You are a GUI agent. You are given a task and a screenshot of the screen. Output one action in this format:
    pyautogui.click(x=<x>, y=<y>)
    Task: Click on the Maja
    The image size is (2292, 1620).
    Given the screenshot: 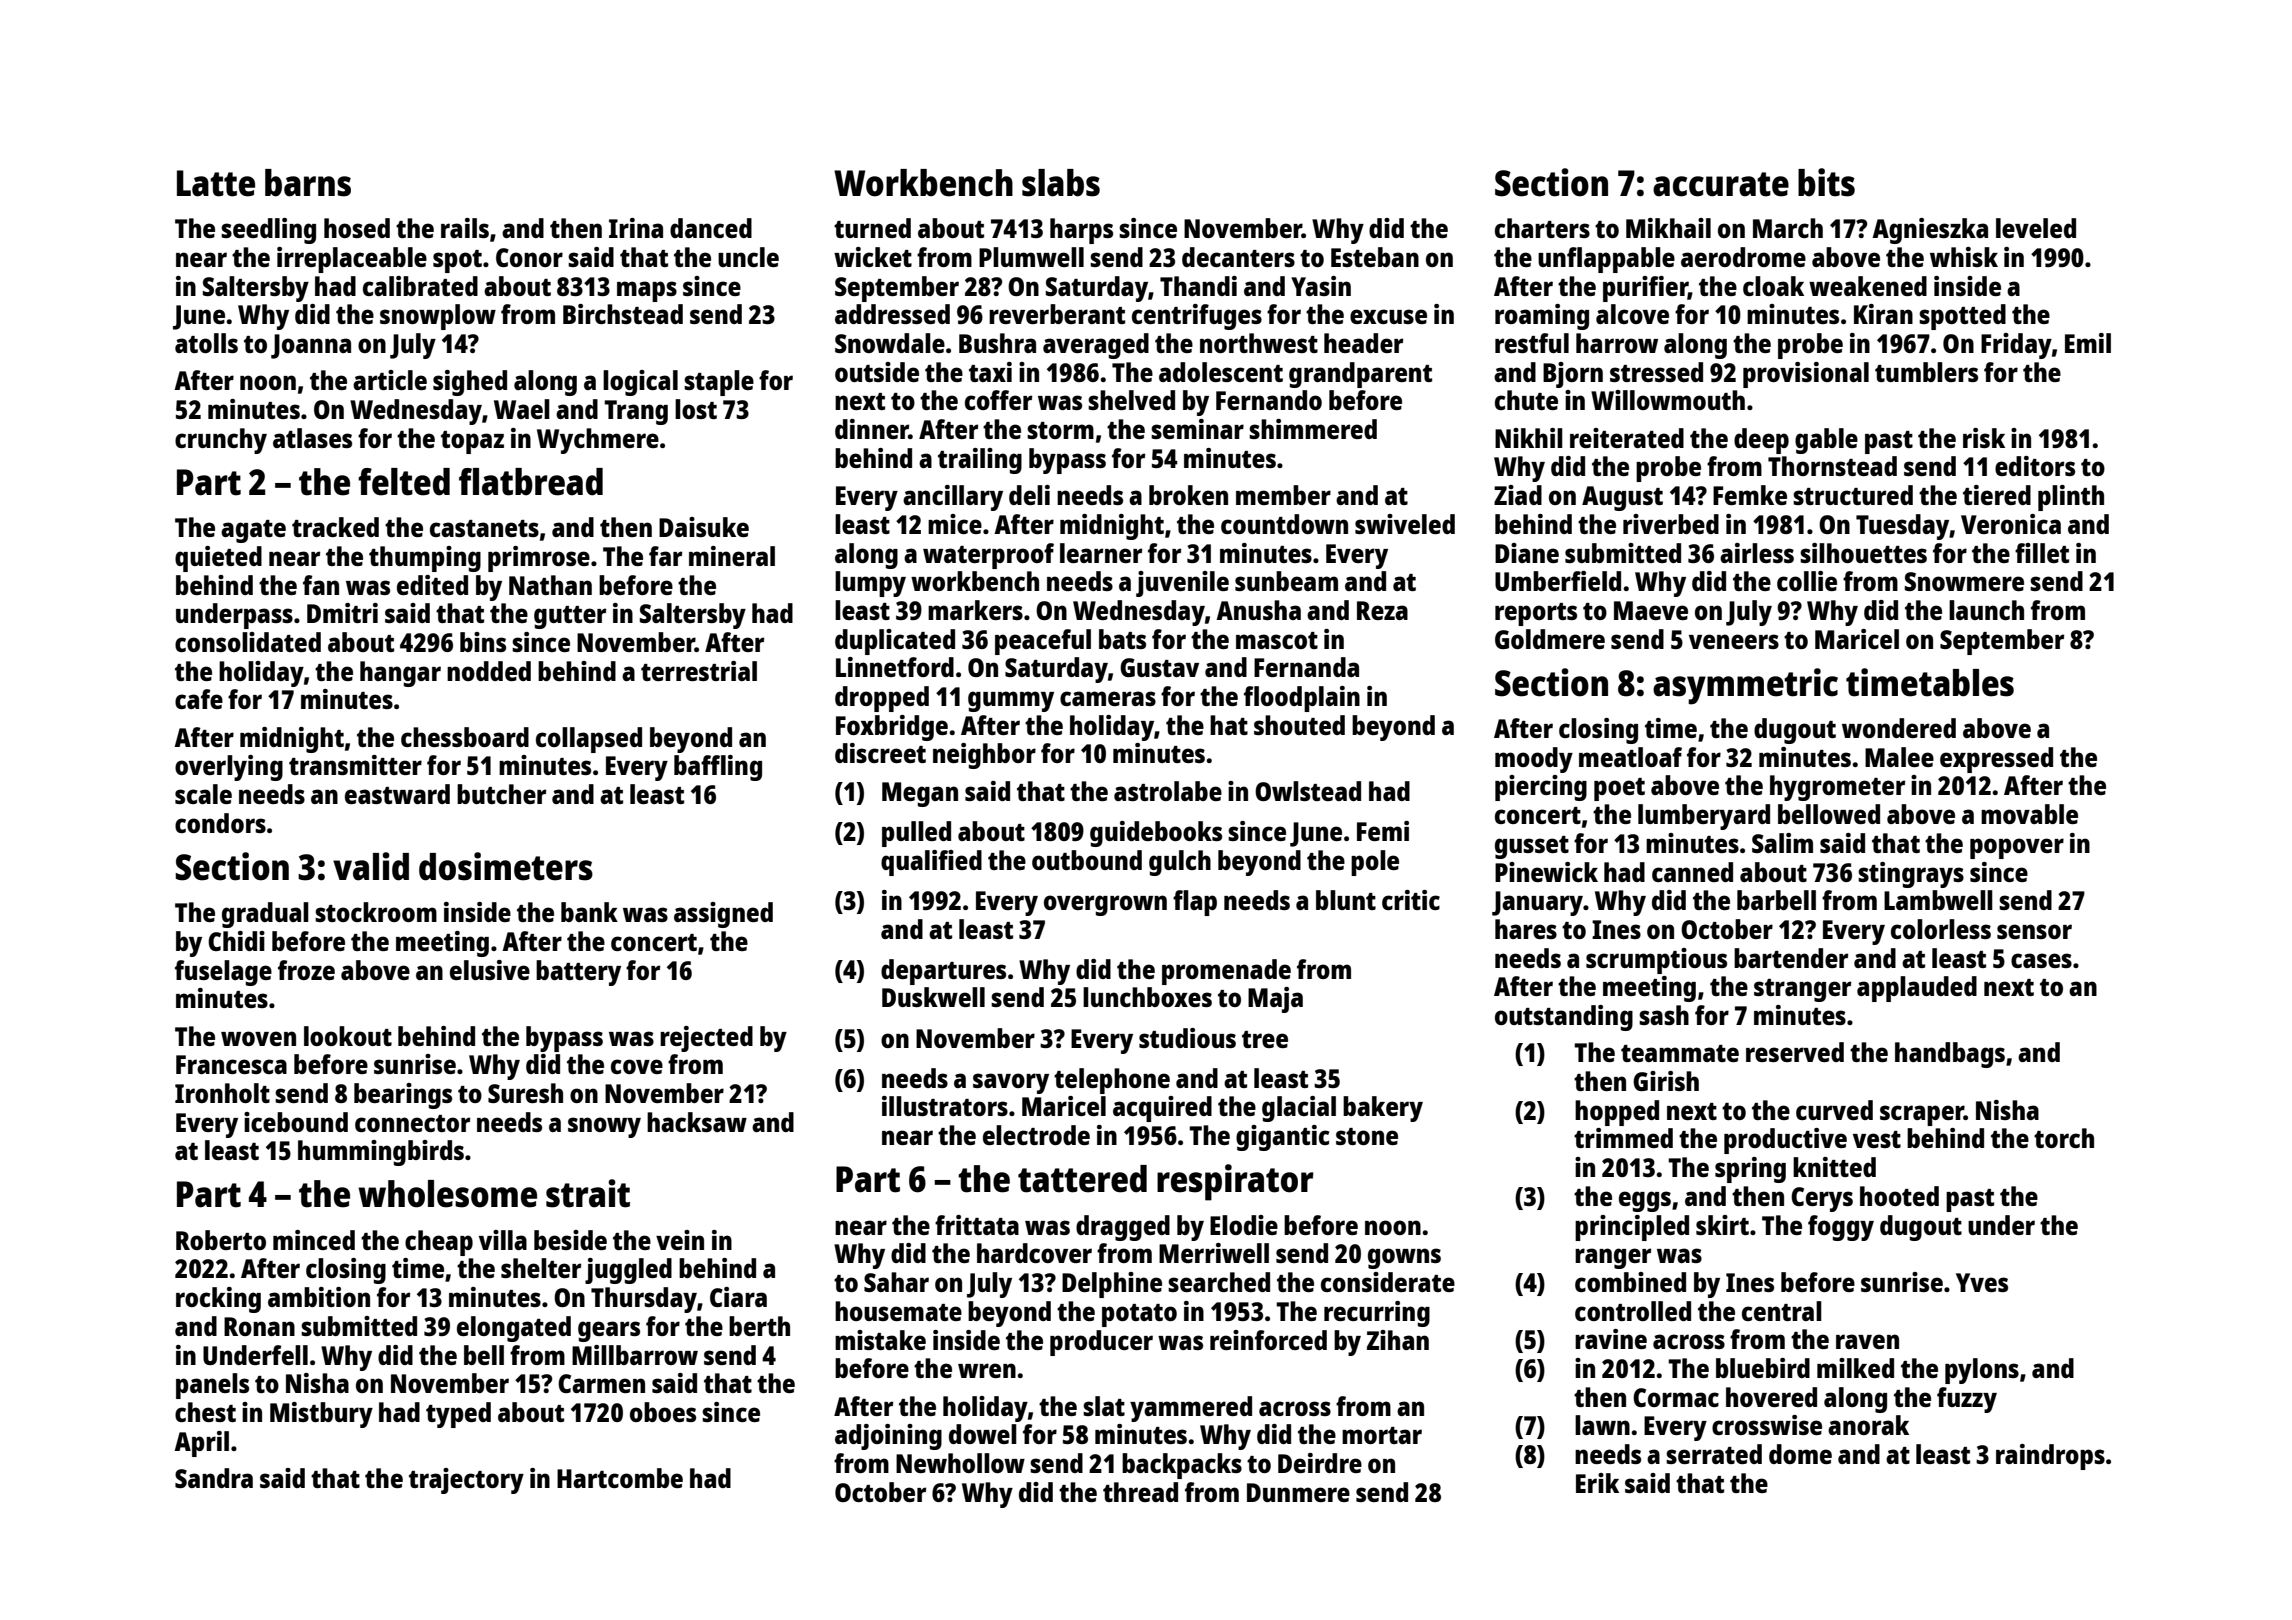 What is the action you would take?
    pyautogui.click(x=1275, y=1000)
